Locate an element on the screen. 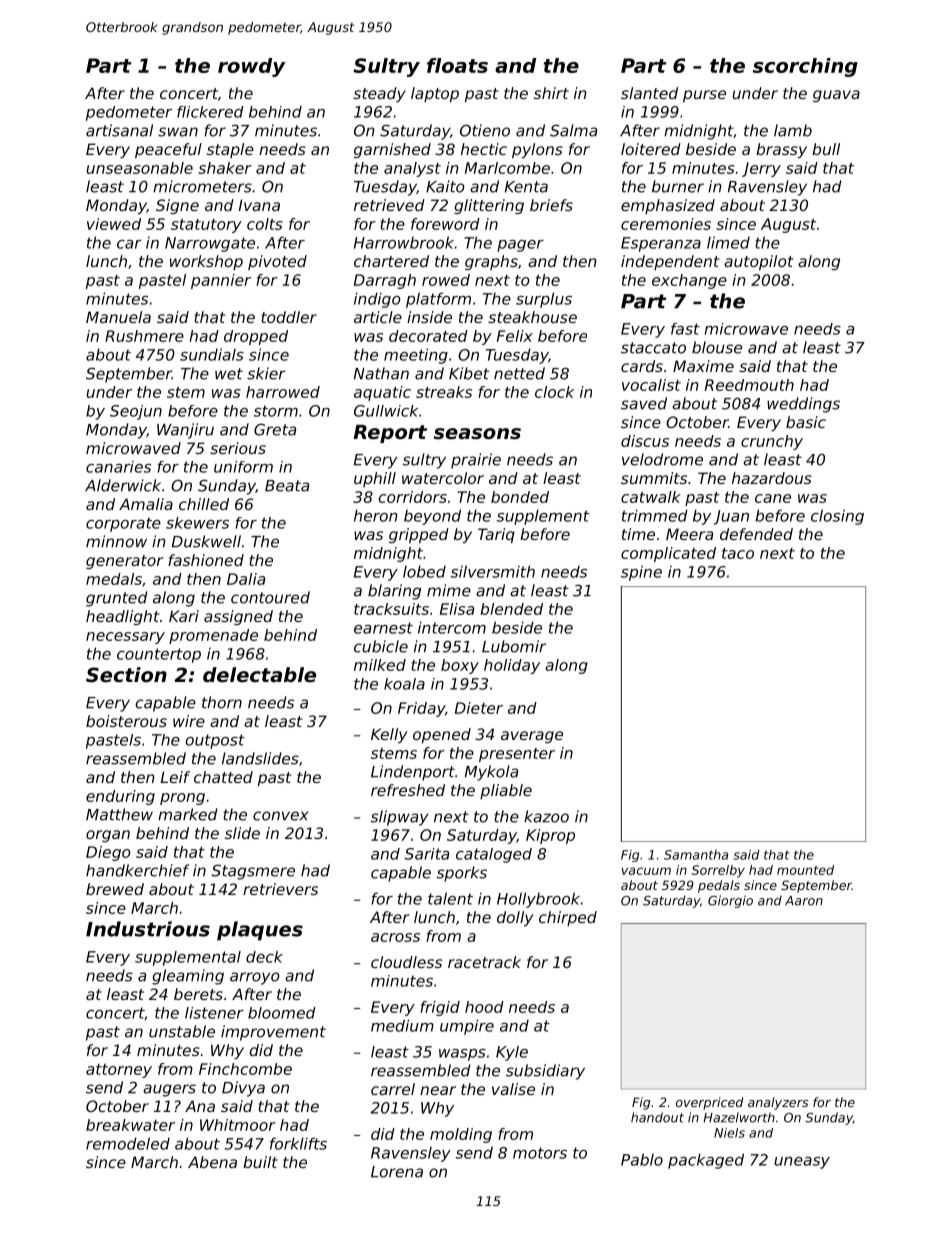 The image size is (952, 1233). Seojun is located at coordinates (136, 412).
